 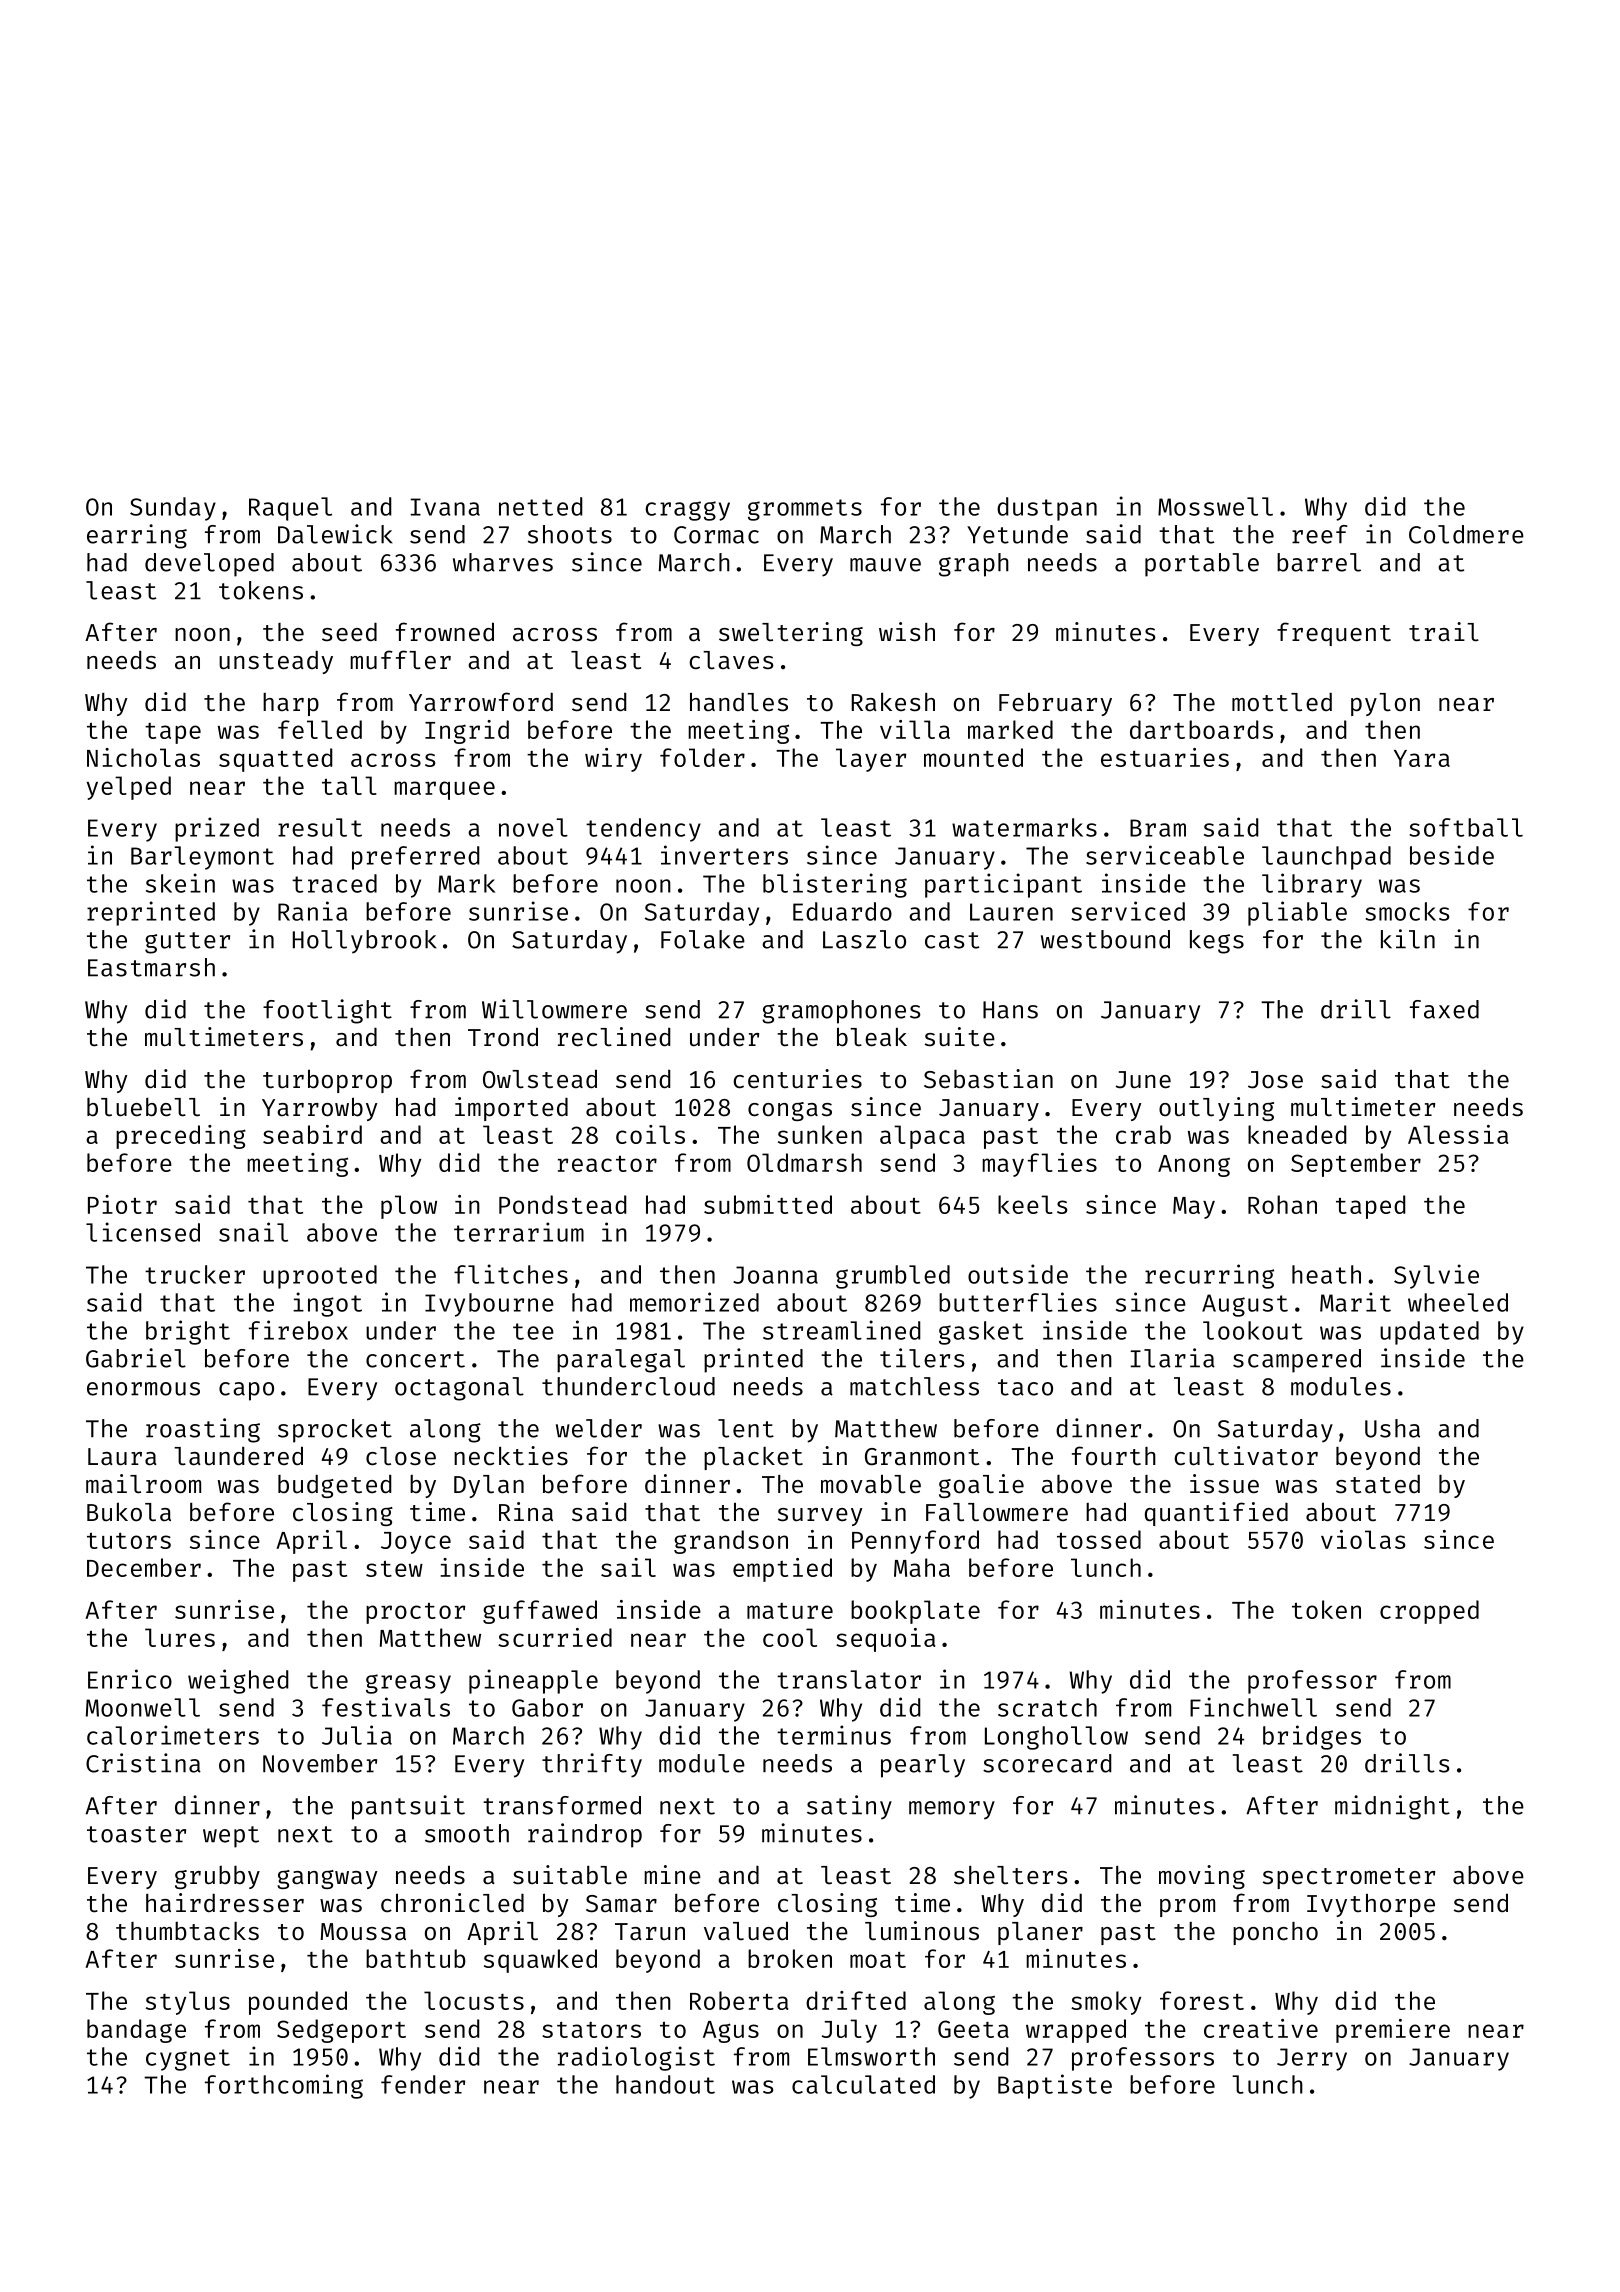 I want to click on taco, so click(x=1025, y=1387).
